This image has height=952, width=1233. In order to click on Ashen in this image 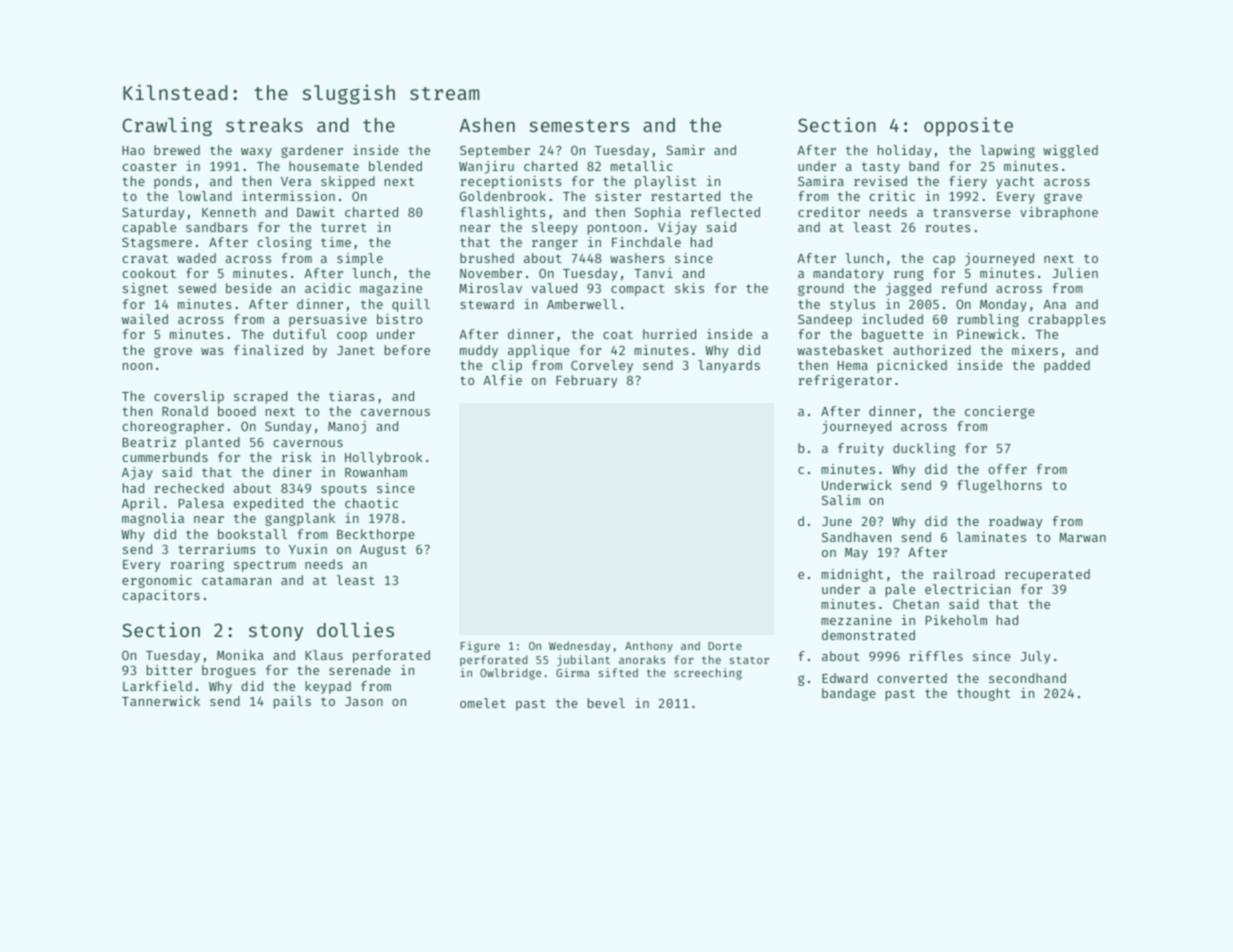, I will do `click(487, 125)`.
